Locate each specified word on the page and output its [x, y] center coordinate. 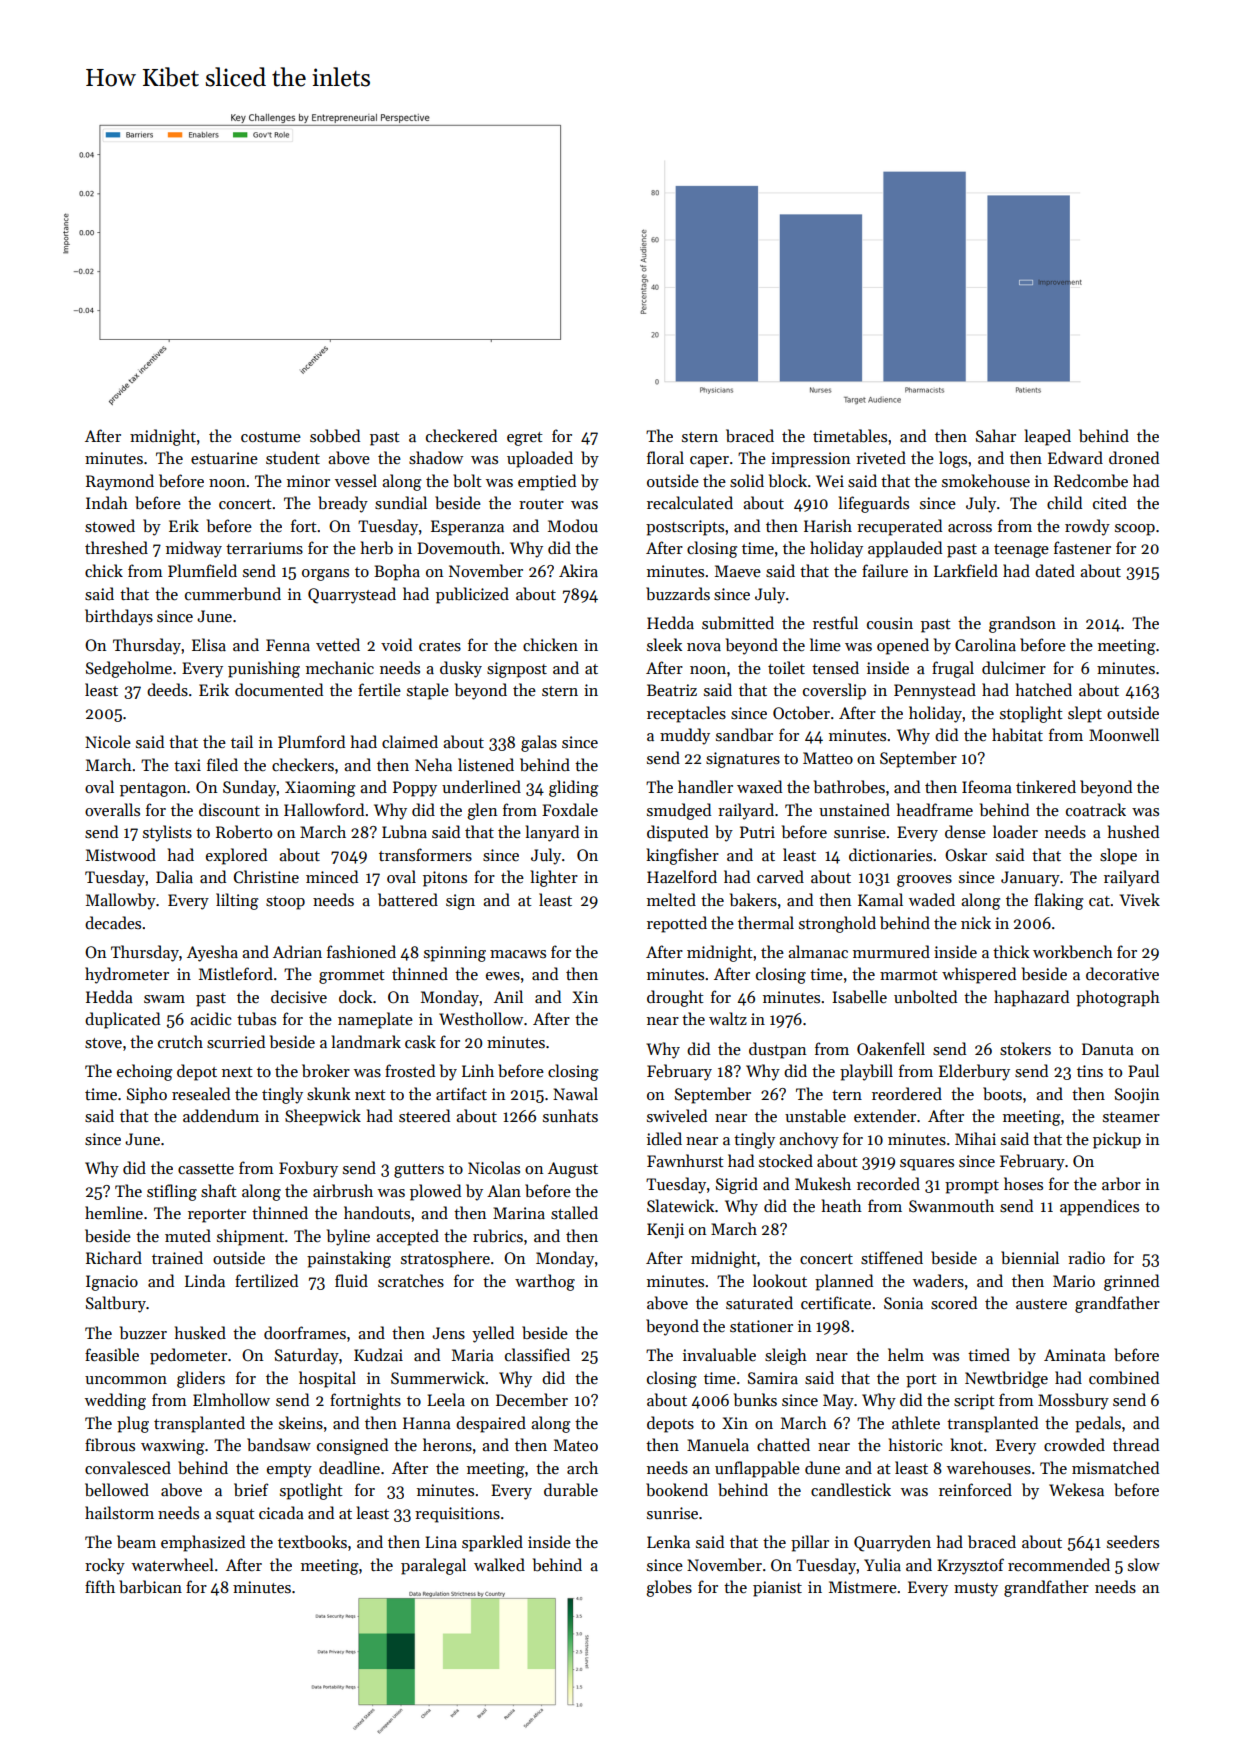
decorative [1122, 973]
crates [440, 646]
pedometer [188, 1356]
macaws [518, 954]
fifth [100, 1586]
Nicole [108, 741]
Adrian [297, 951]
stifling [172, 1192]
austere [1041, 1304]
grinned [1131, 1282]
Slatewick [680, 1205]
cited [1110, 502]
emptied [547, 482]
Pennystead [935, 691]
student [293, 457]
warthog [545, 1282]
